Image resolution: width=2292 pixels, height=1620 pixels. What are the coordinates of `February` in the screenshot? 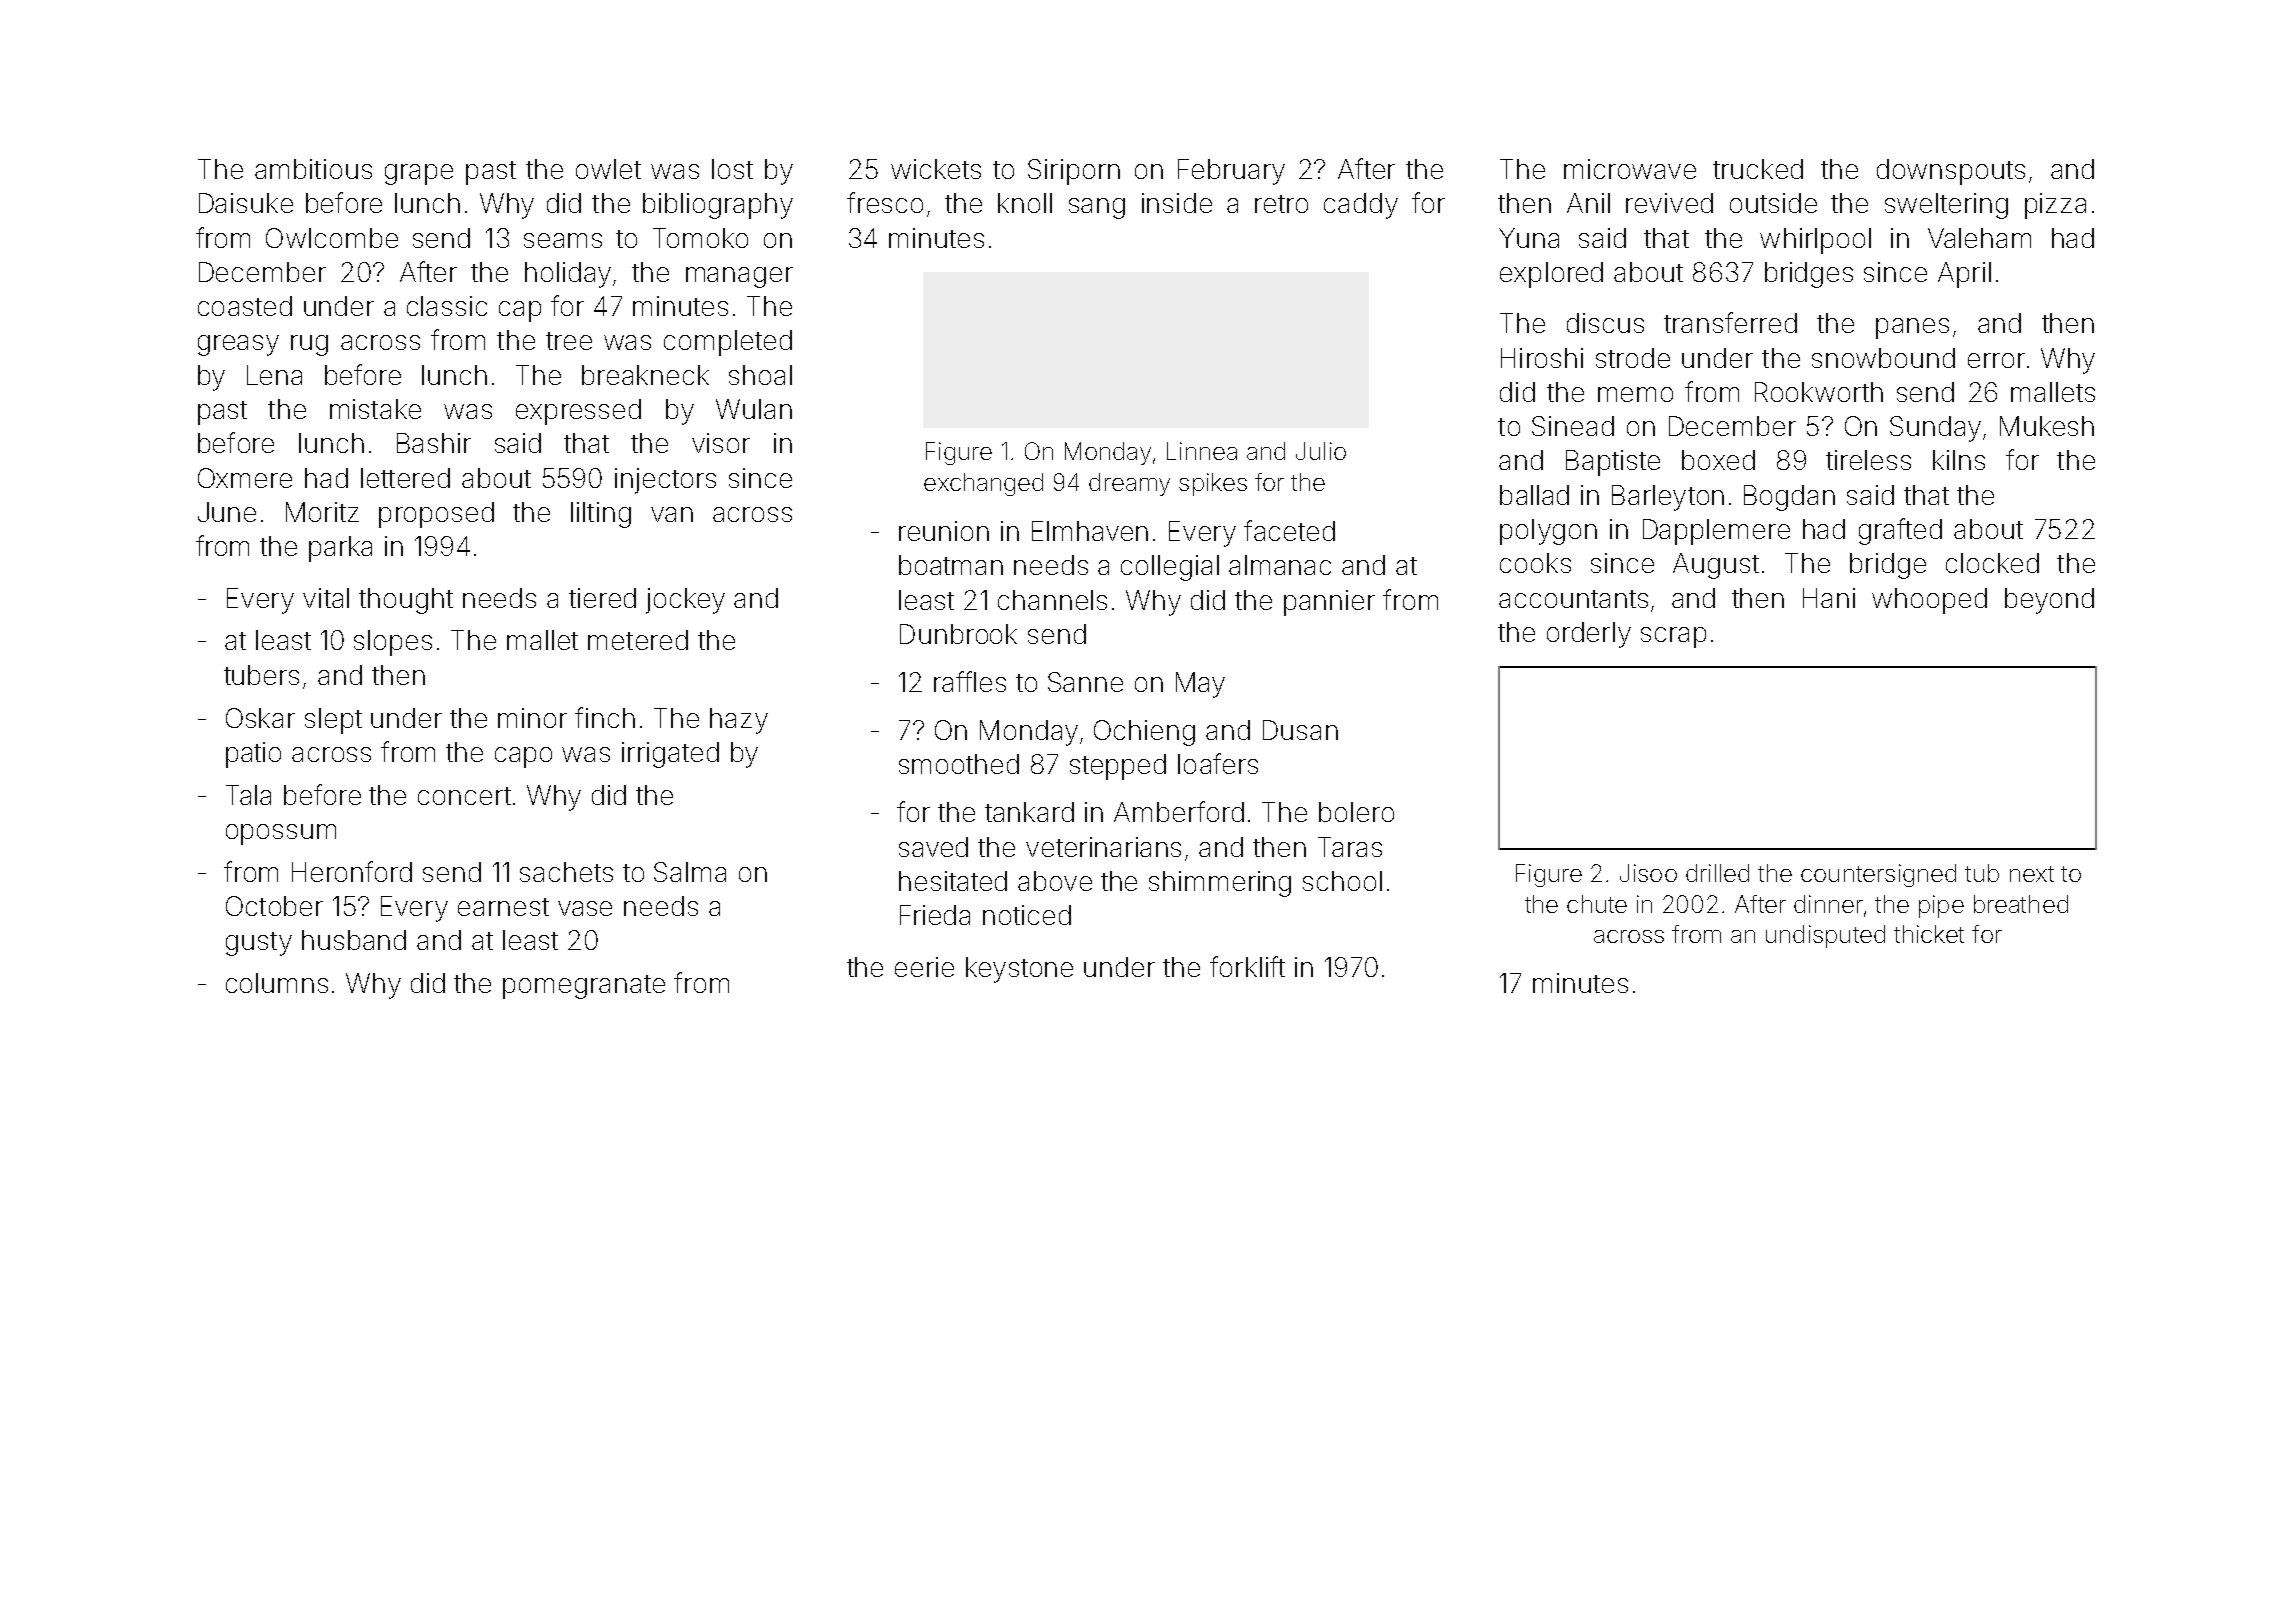 It's located at (1231, 172).
